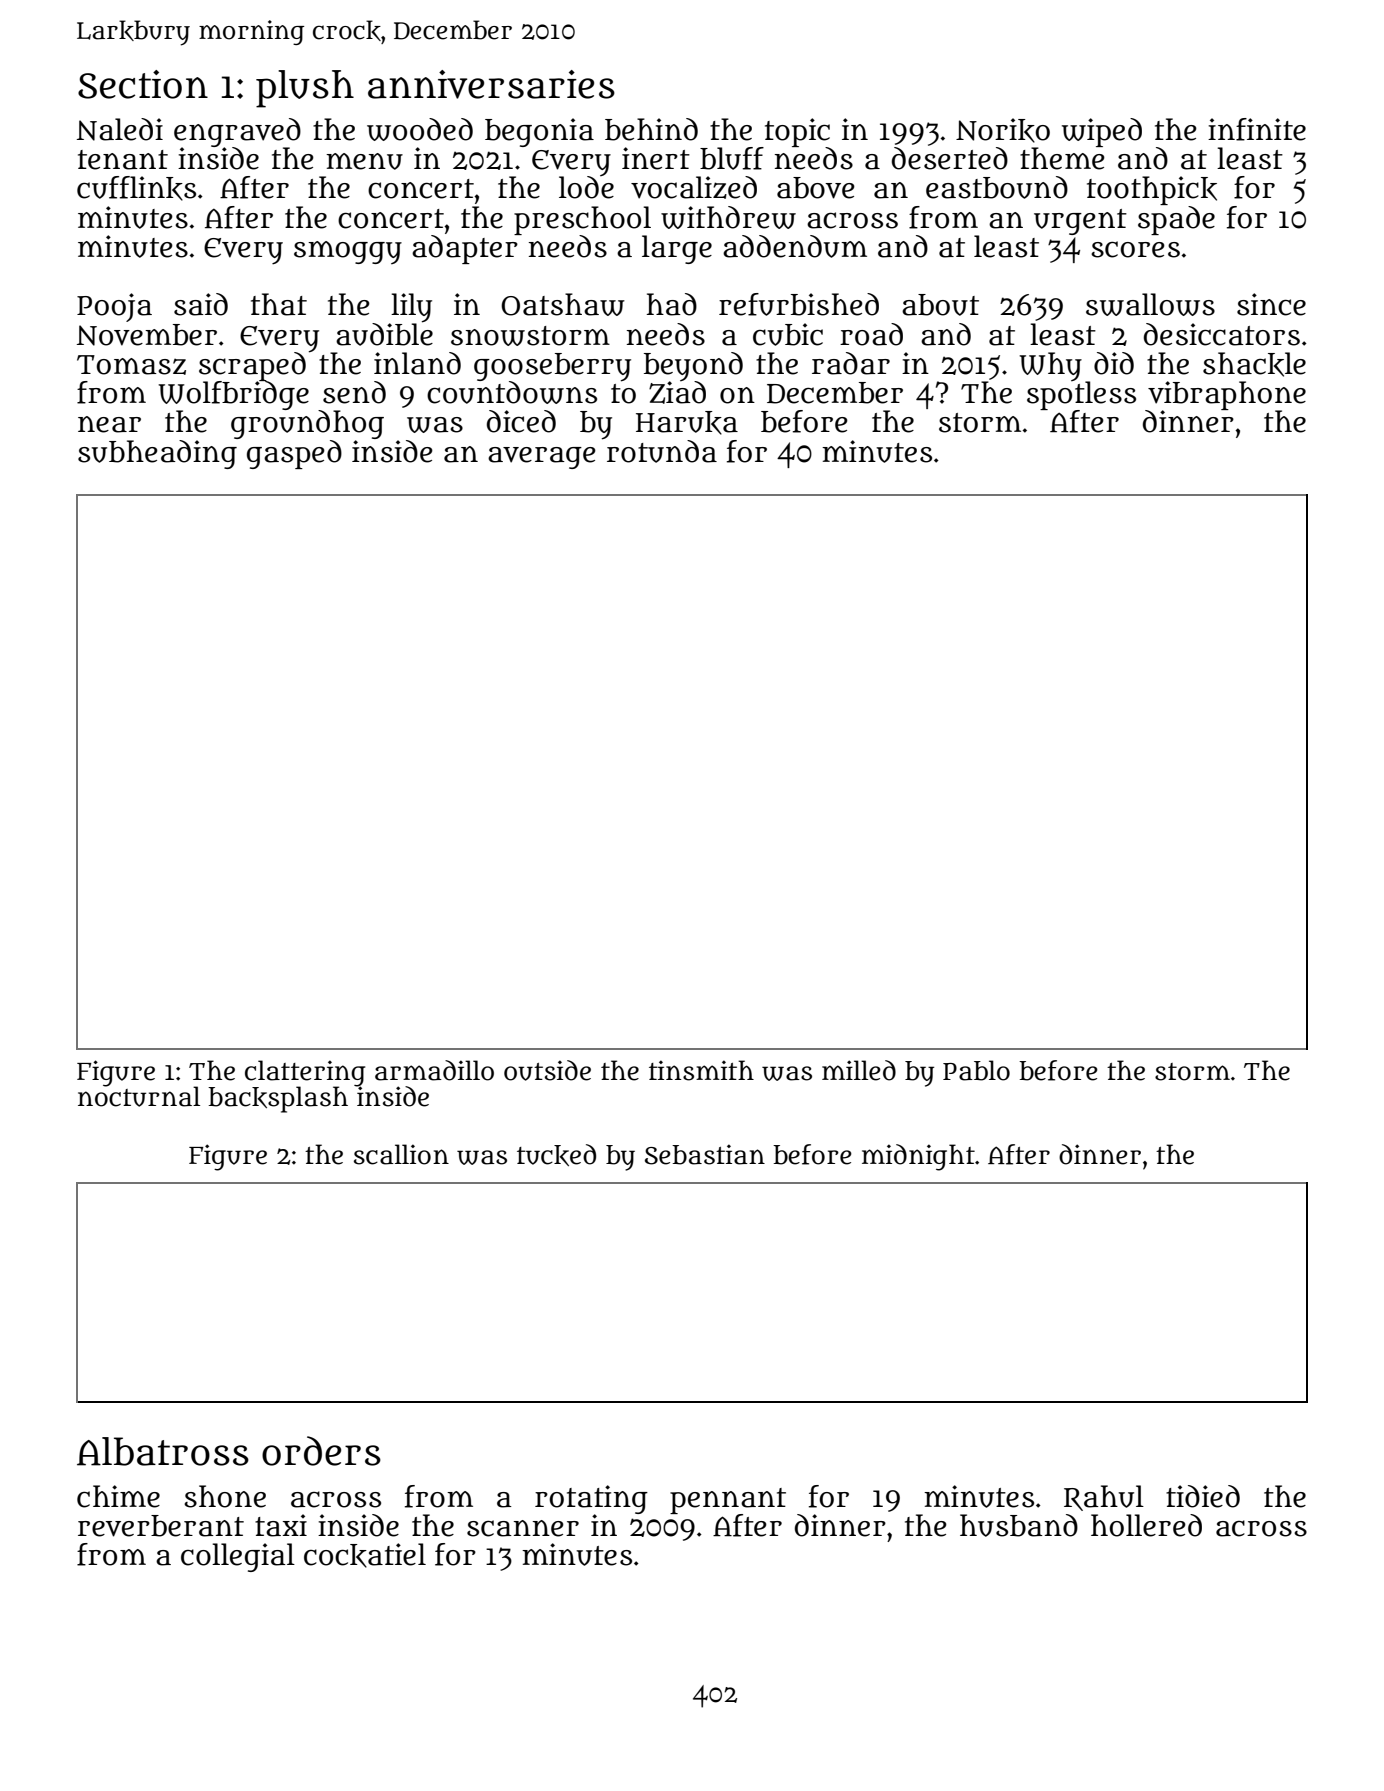  What do you see at coordinates (143, 84) in the screenshot?
I see `Section` at bounding box center [143, 84].
